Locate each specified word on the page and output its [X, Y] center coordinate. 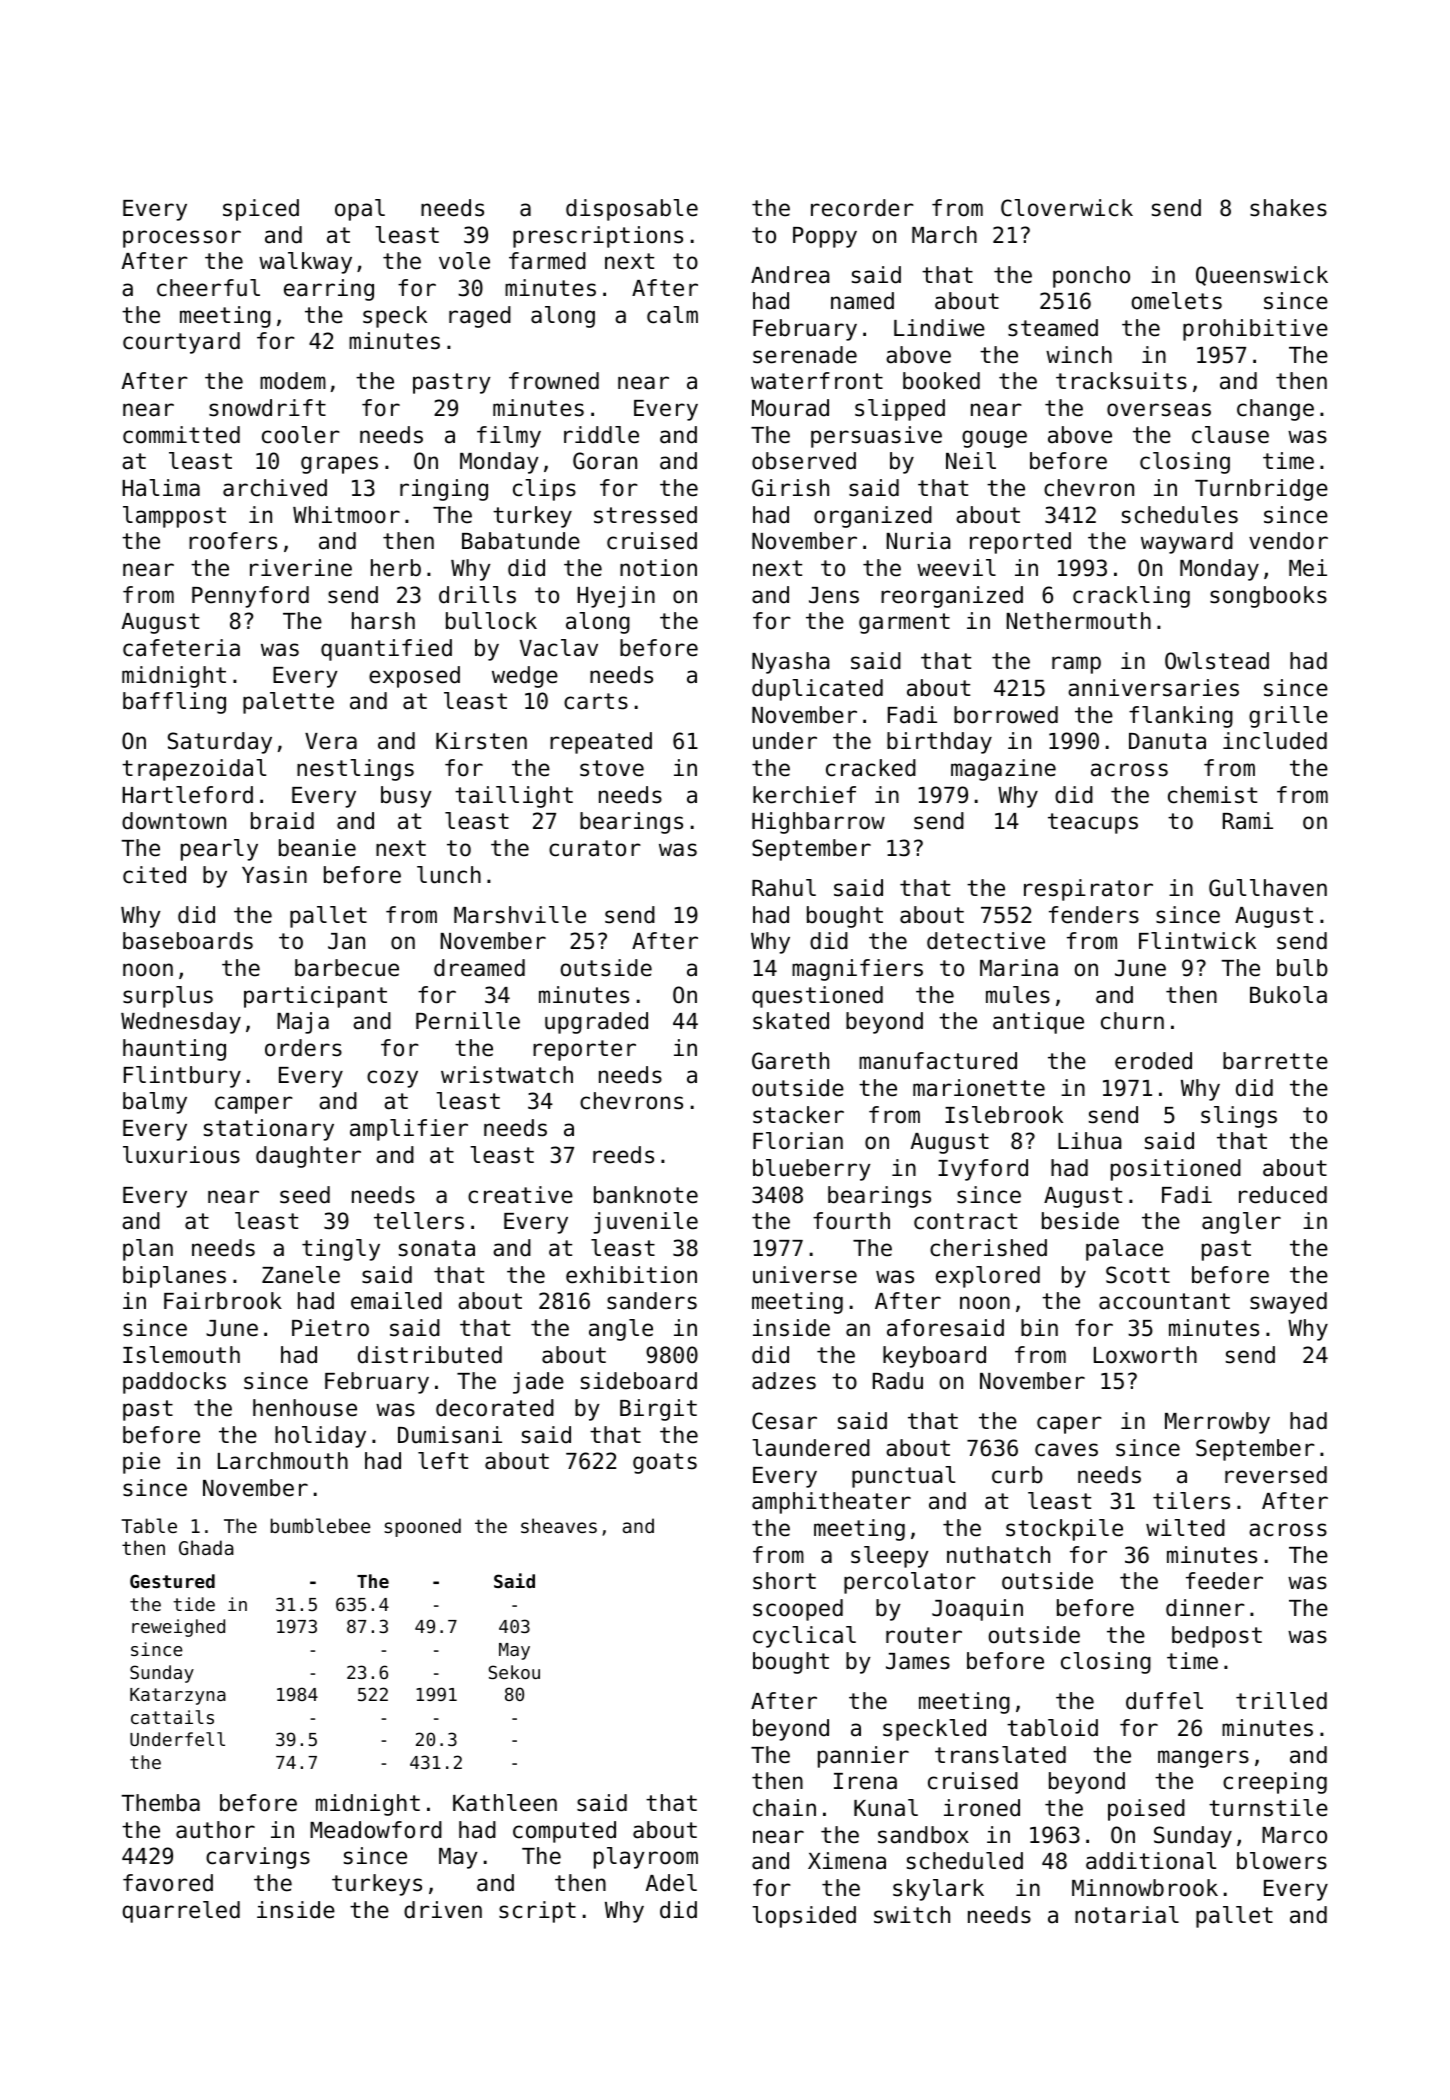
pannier [863, 1757]
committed [181, 435]
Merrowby [1217, 1423]
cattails [172, 1717]
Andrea [790, 275]
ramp [1076, 665]
